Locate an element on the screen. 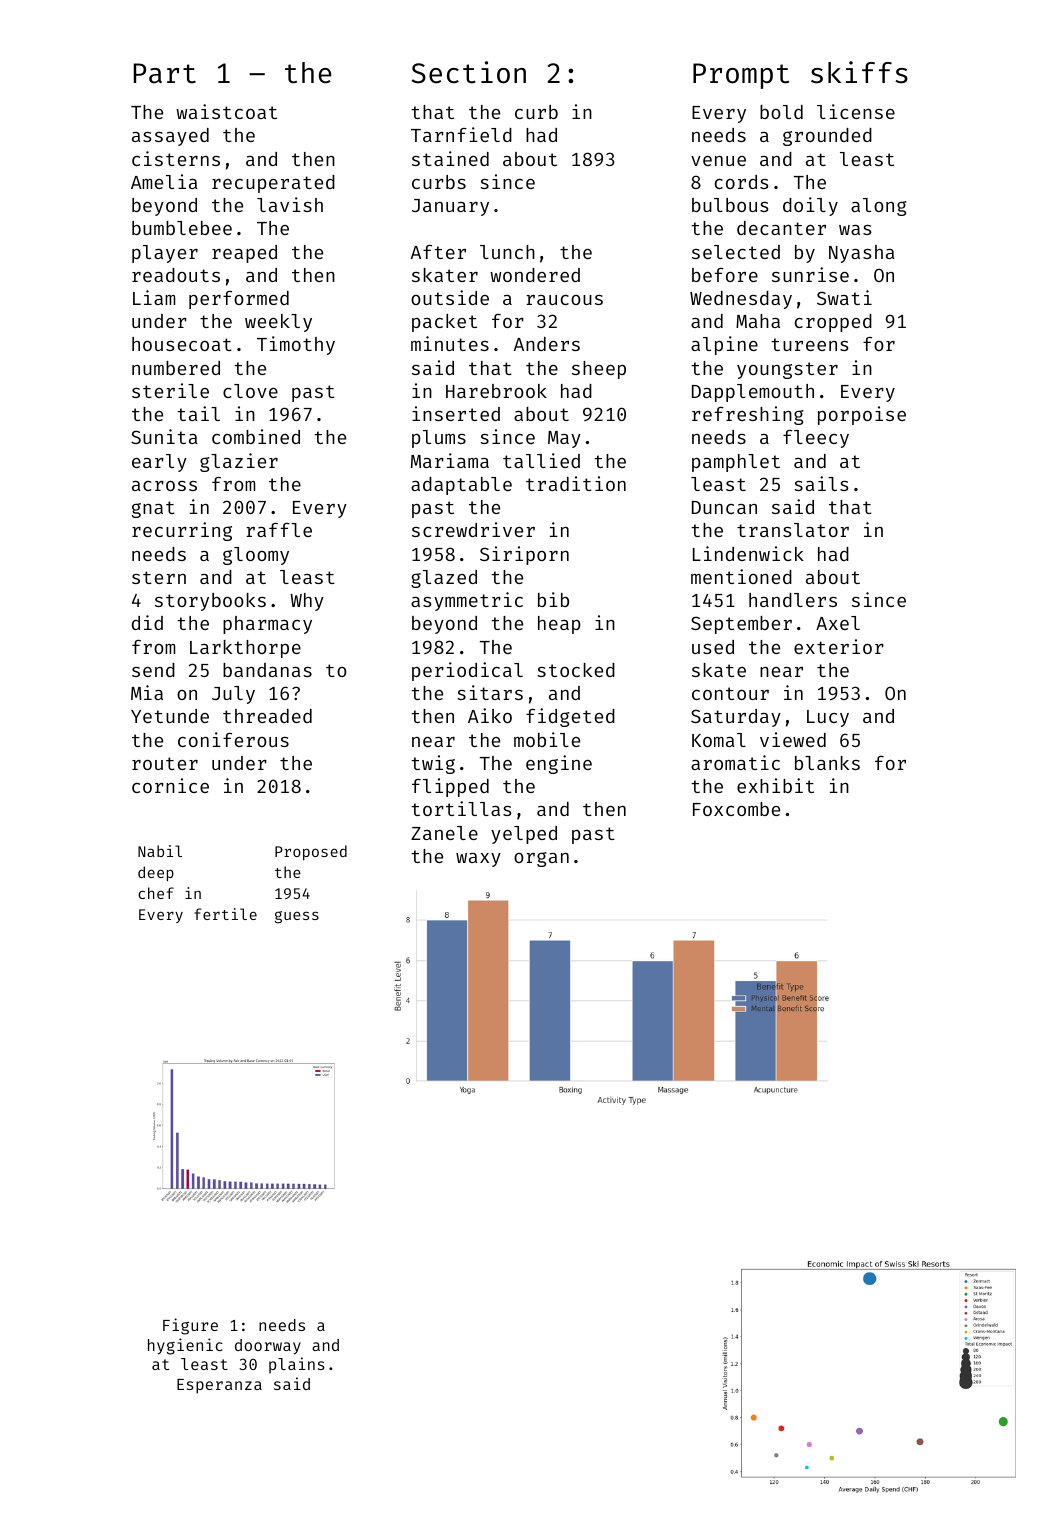 Image resolution: width=1047 pixels, height=1516 pixels. Foxcombe is located at coordinates (736, 809).
